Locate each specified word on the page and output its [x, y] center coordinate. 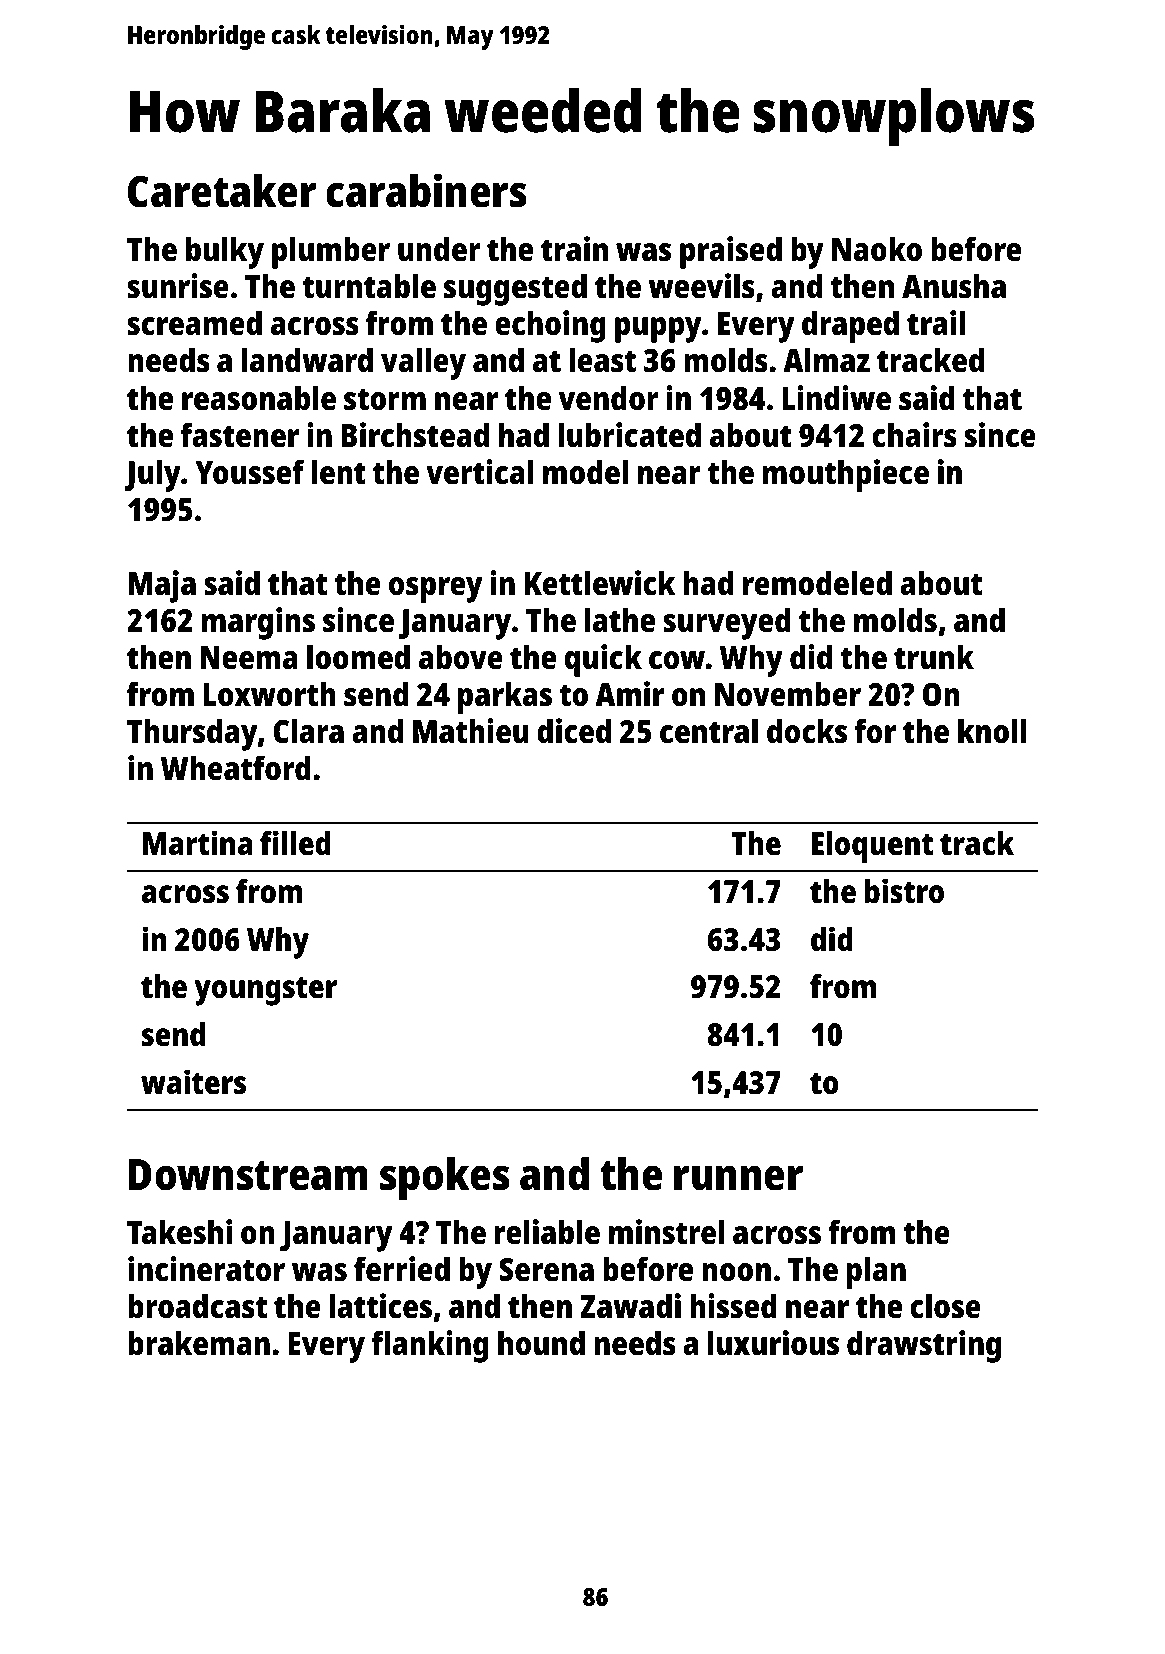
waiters [193, 1082]
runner [738, 1178]
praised [731, 252]
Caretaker [222, 191]
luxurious [773, 1343]
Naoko [877, 249]
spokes [445, 1179]
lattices [380, 1306]
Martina [197, 843]
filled [295, 843]
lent [339, 472]
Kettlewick [600, 583]
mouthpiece [846, 475]
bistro [904, 891]
